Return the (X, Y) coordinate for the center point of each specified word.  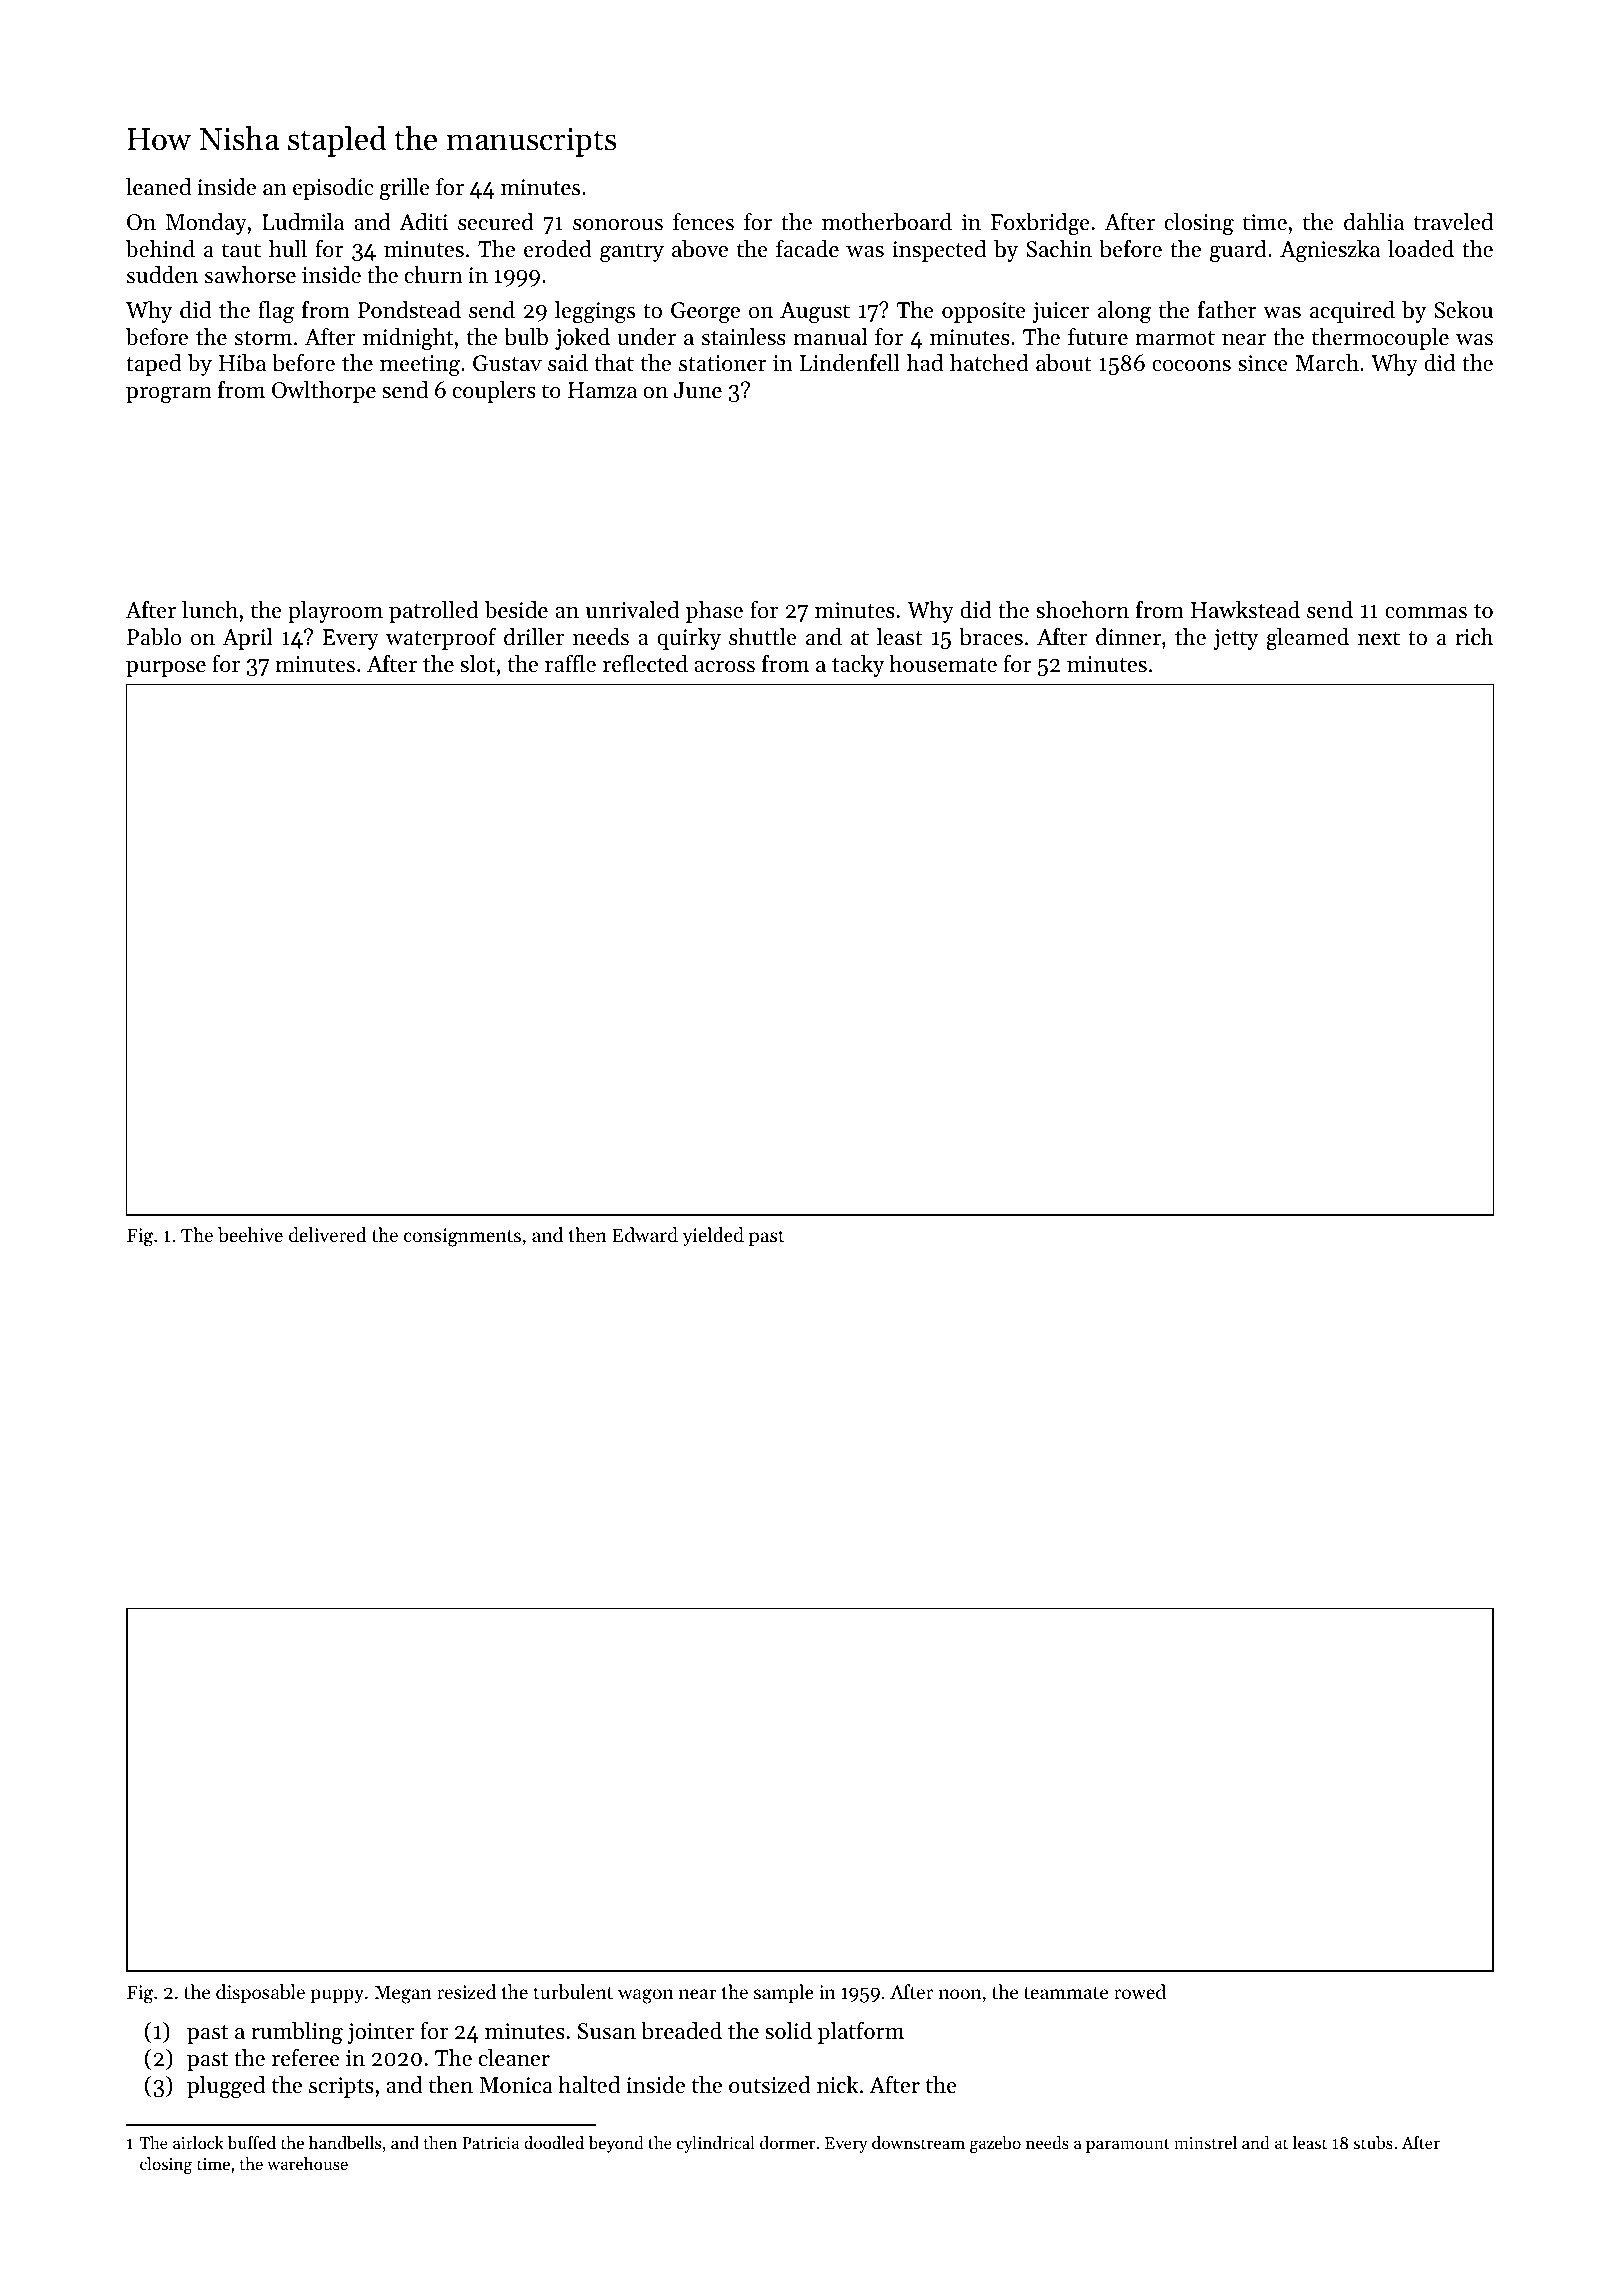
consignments (462, 1237)
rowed (1140, 1991)
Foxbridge (1040, 224)
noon (960, 1994)
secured (496, 222)
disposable (260, 1993)
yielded (713, 1236)
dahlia (1374, 222)
